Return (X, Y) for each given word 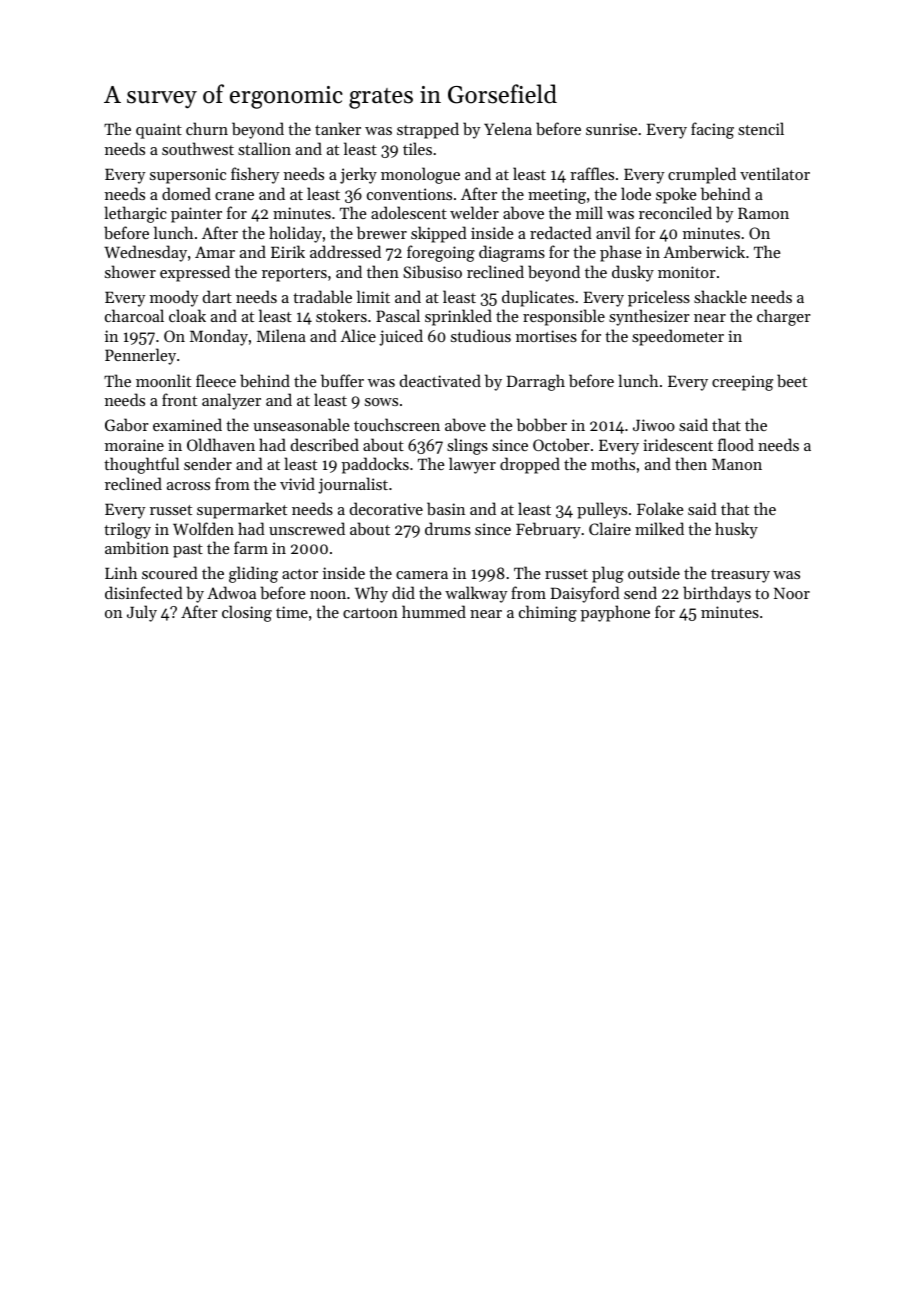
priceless (659, 298)
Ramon (763, 213)
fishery (255, 175)
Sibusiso (432, 271)
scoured (170, 572)
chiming (548, 613)
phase (621, 253)
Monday (219, 337)
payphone (615, 613)
